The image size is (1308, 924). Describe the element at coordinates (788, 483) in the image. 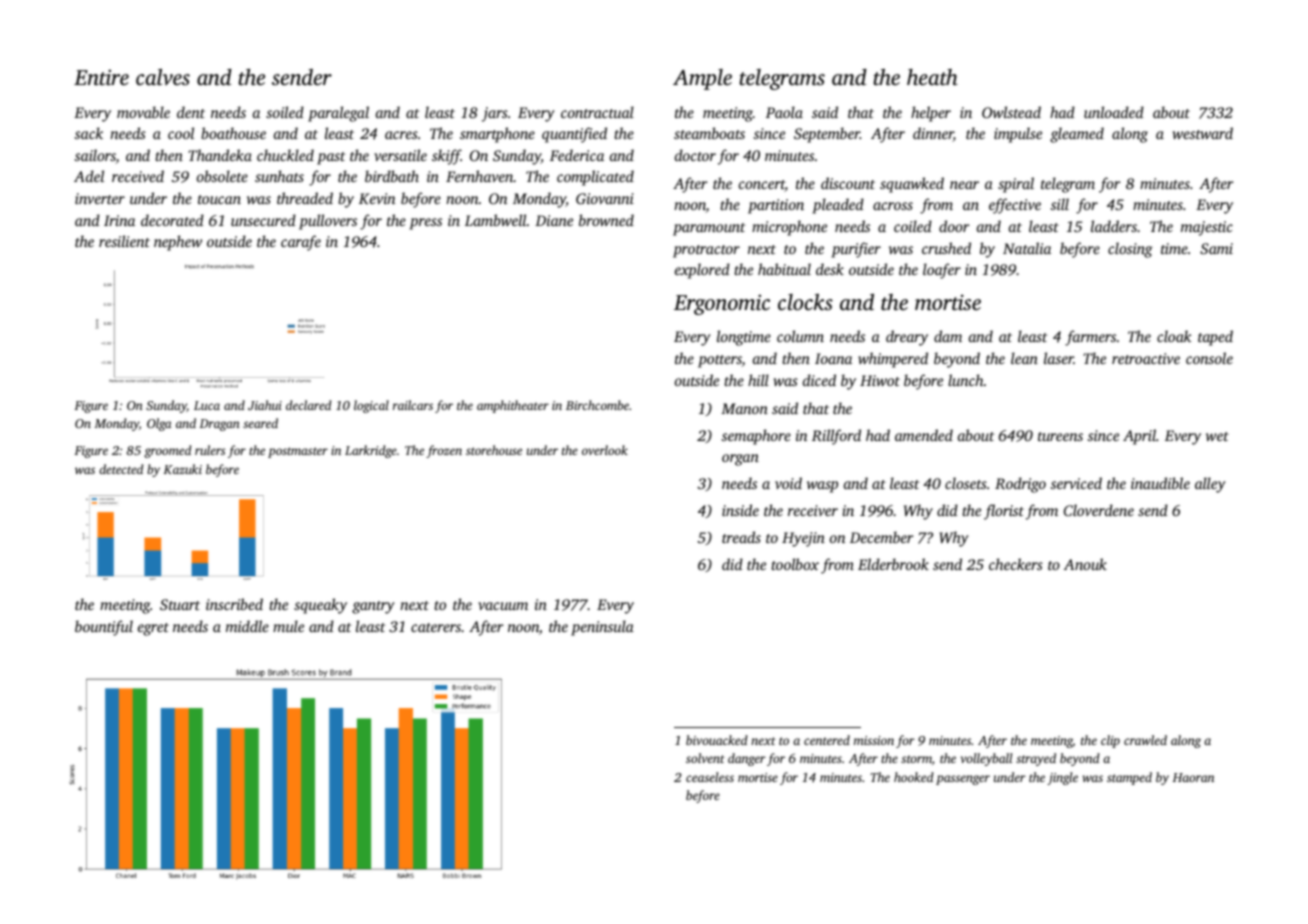

I see `void` at that location.
